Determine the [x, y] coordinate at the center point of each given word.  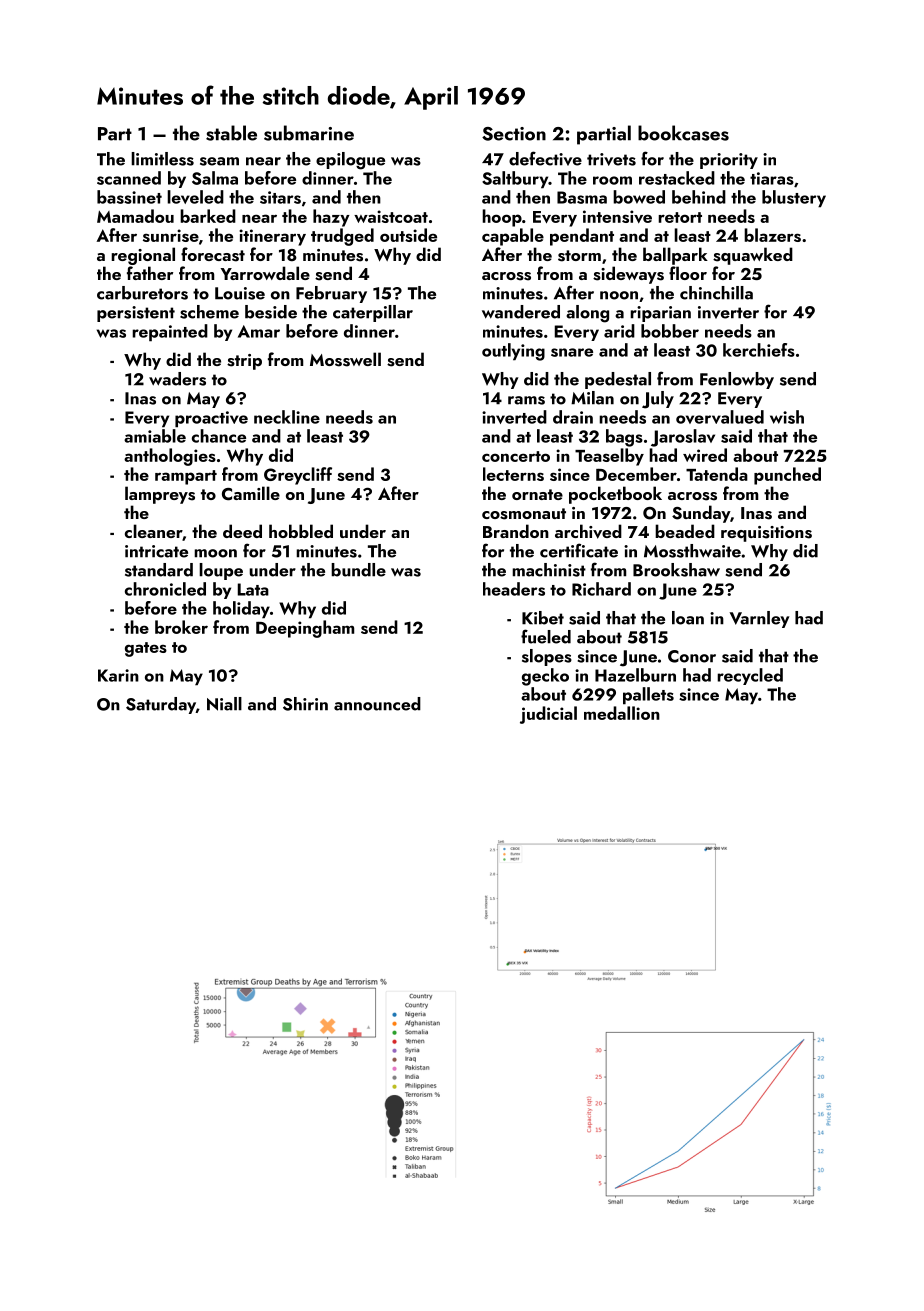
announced [377, 704]
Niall [224, 704]
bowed [639, 197]
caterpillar [373, 313]
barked [208, 216]
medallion [622, 713]
